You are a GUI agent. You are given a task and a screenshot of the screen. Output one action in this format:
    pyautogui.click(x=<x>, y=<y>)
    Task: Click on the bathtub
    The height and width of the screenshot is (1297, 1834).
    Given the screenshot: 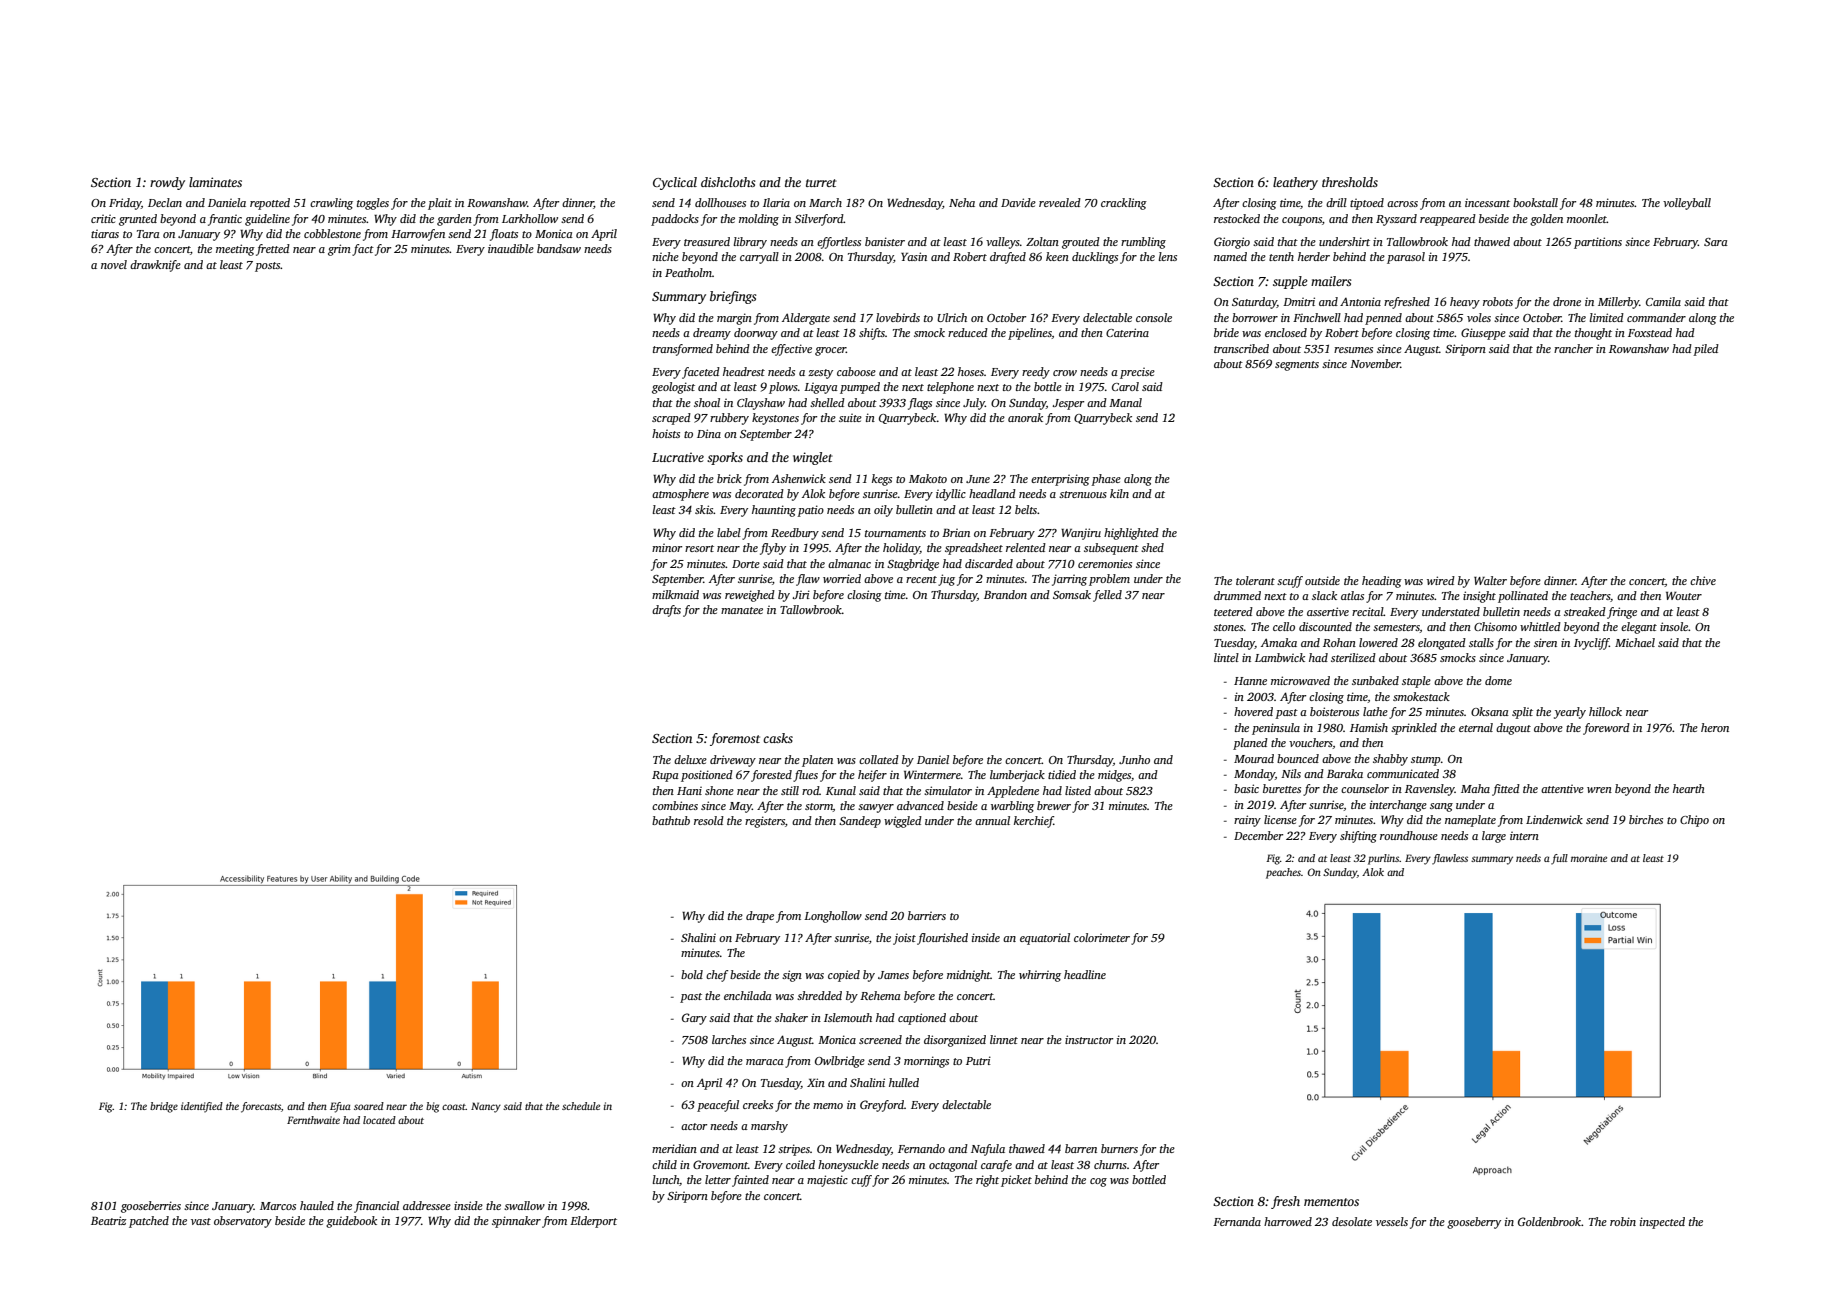 What is the action you would take?
    pyautogui.click(x=671, y=820)
